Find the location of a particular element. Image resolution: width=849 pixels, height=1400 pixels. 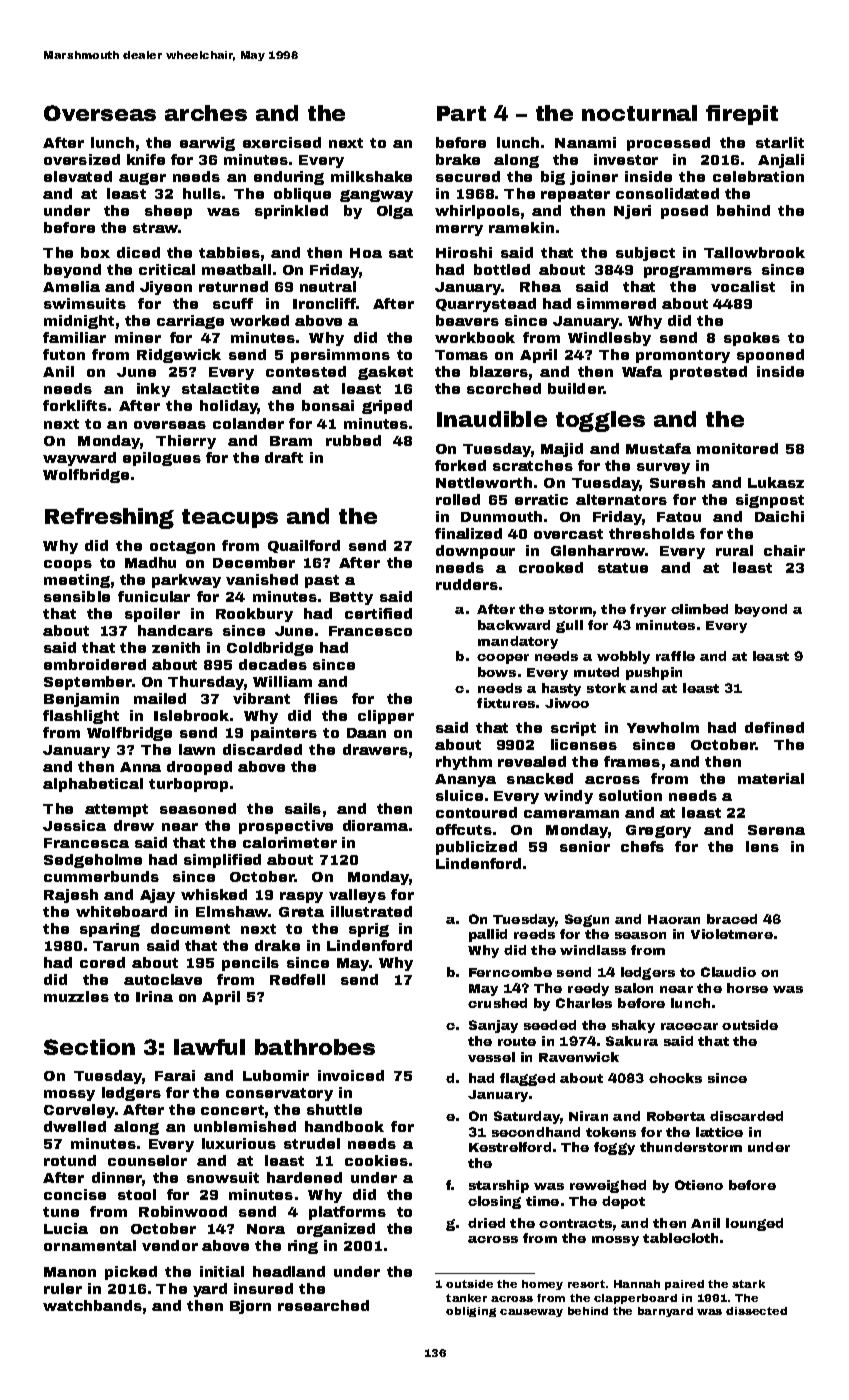

lawful is located at coordinates (209, 1047).
